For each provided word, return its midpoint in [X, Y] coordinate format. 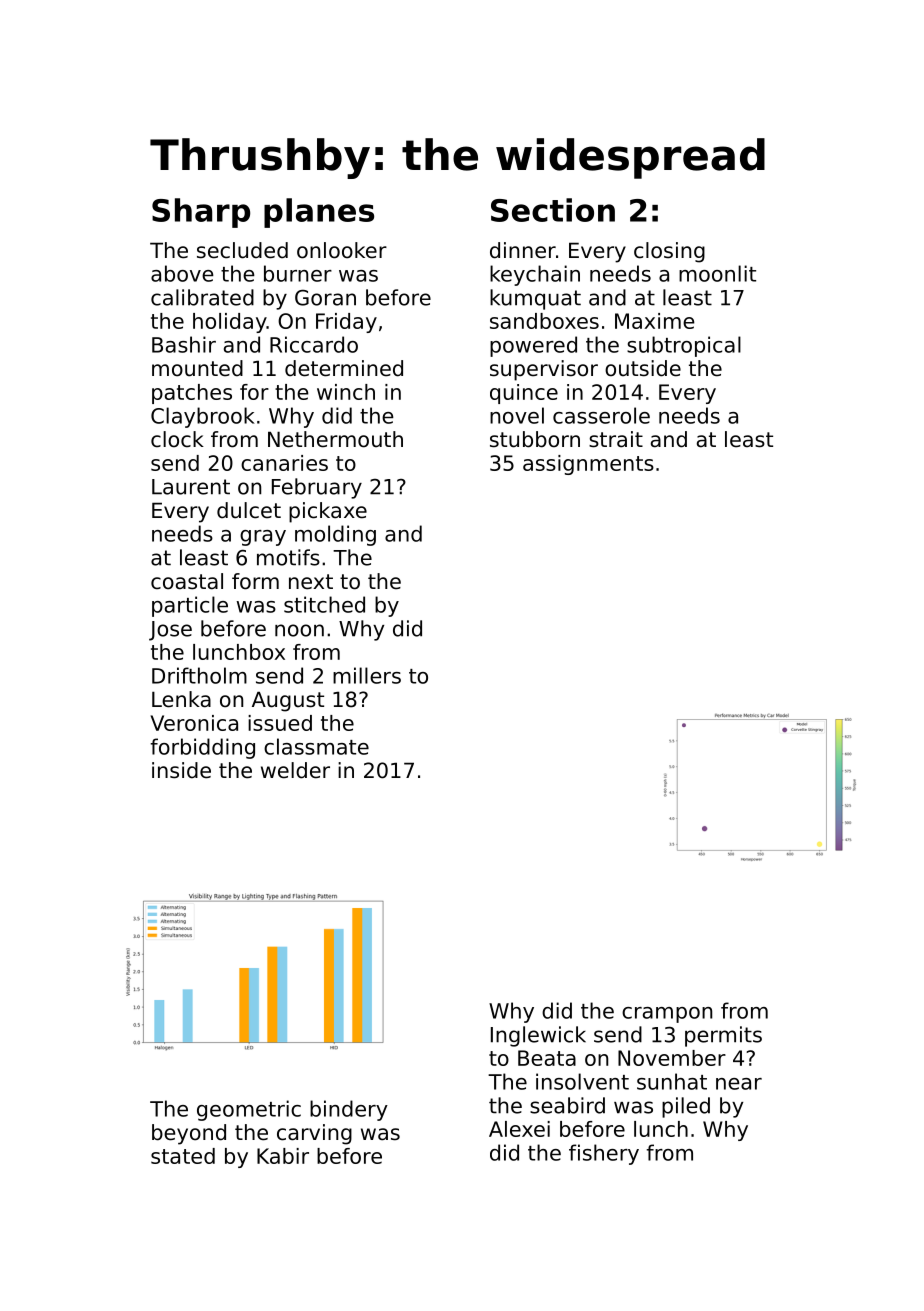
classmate [316, 746]
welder [295, 770]
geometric [249, 1110]
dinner [523, 250]
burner [298, 273]
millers [367, 675]
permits [723, 1036]
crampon [667, 1015]
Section [553, 210]
